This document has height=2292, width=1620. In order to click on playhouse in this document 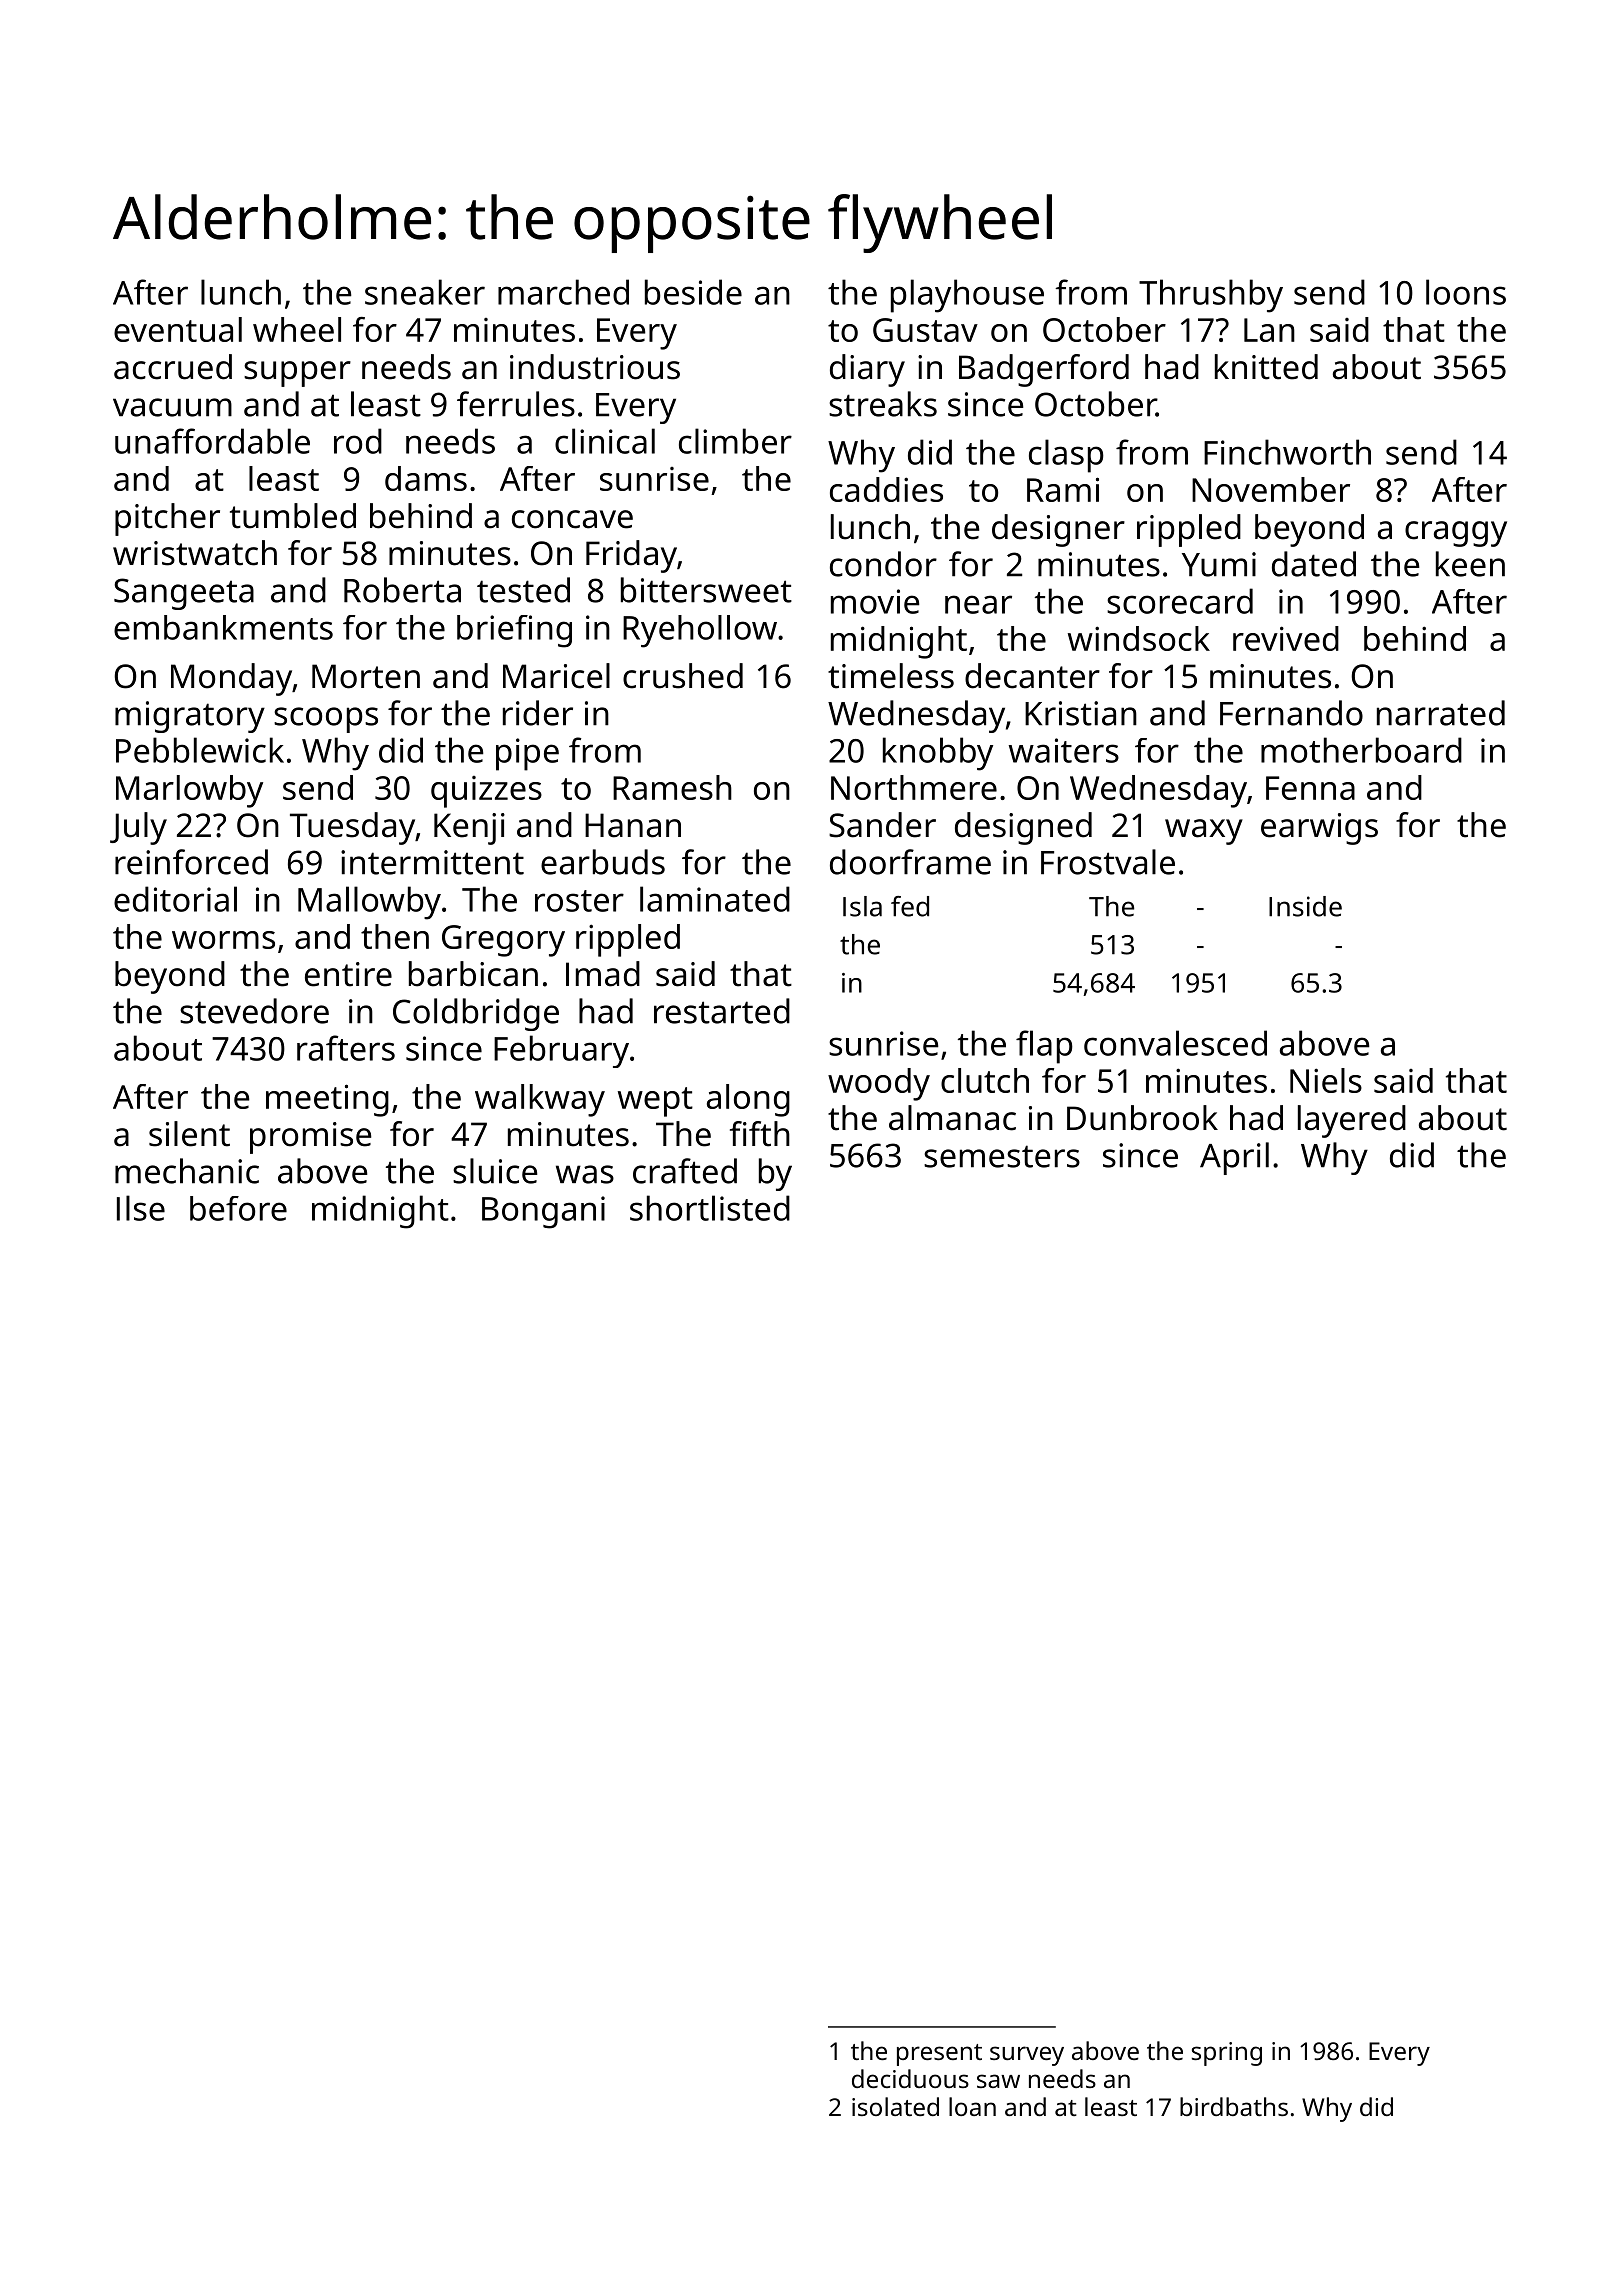, I will do `click(967, 296)`.
